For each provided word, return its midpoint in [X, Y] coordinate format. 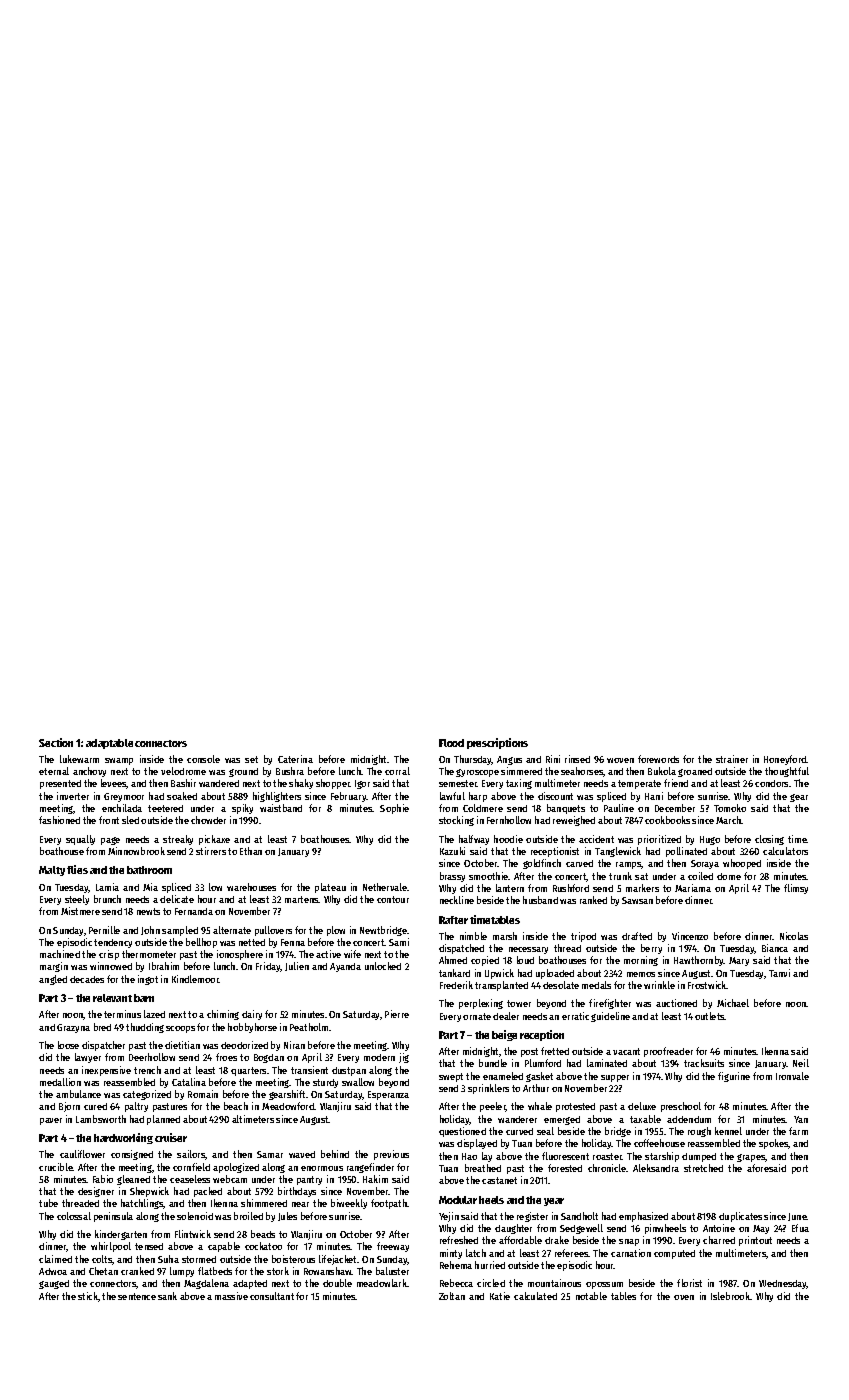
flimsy [796, 889]
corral [397, 771]
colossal [74, 1216]
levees [114, 784]
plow [336, 931]
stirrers [211, 851]
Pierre [397, 1014]
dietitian [182, 1045]
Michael [733, 1003]
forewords [658, 759]
